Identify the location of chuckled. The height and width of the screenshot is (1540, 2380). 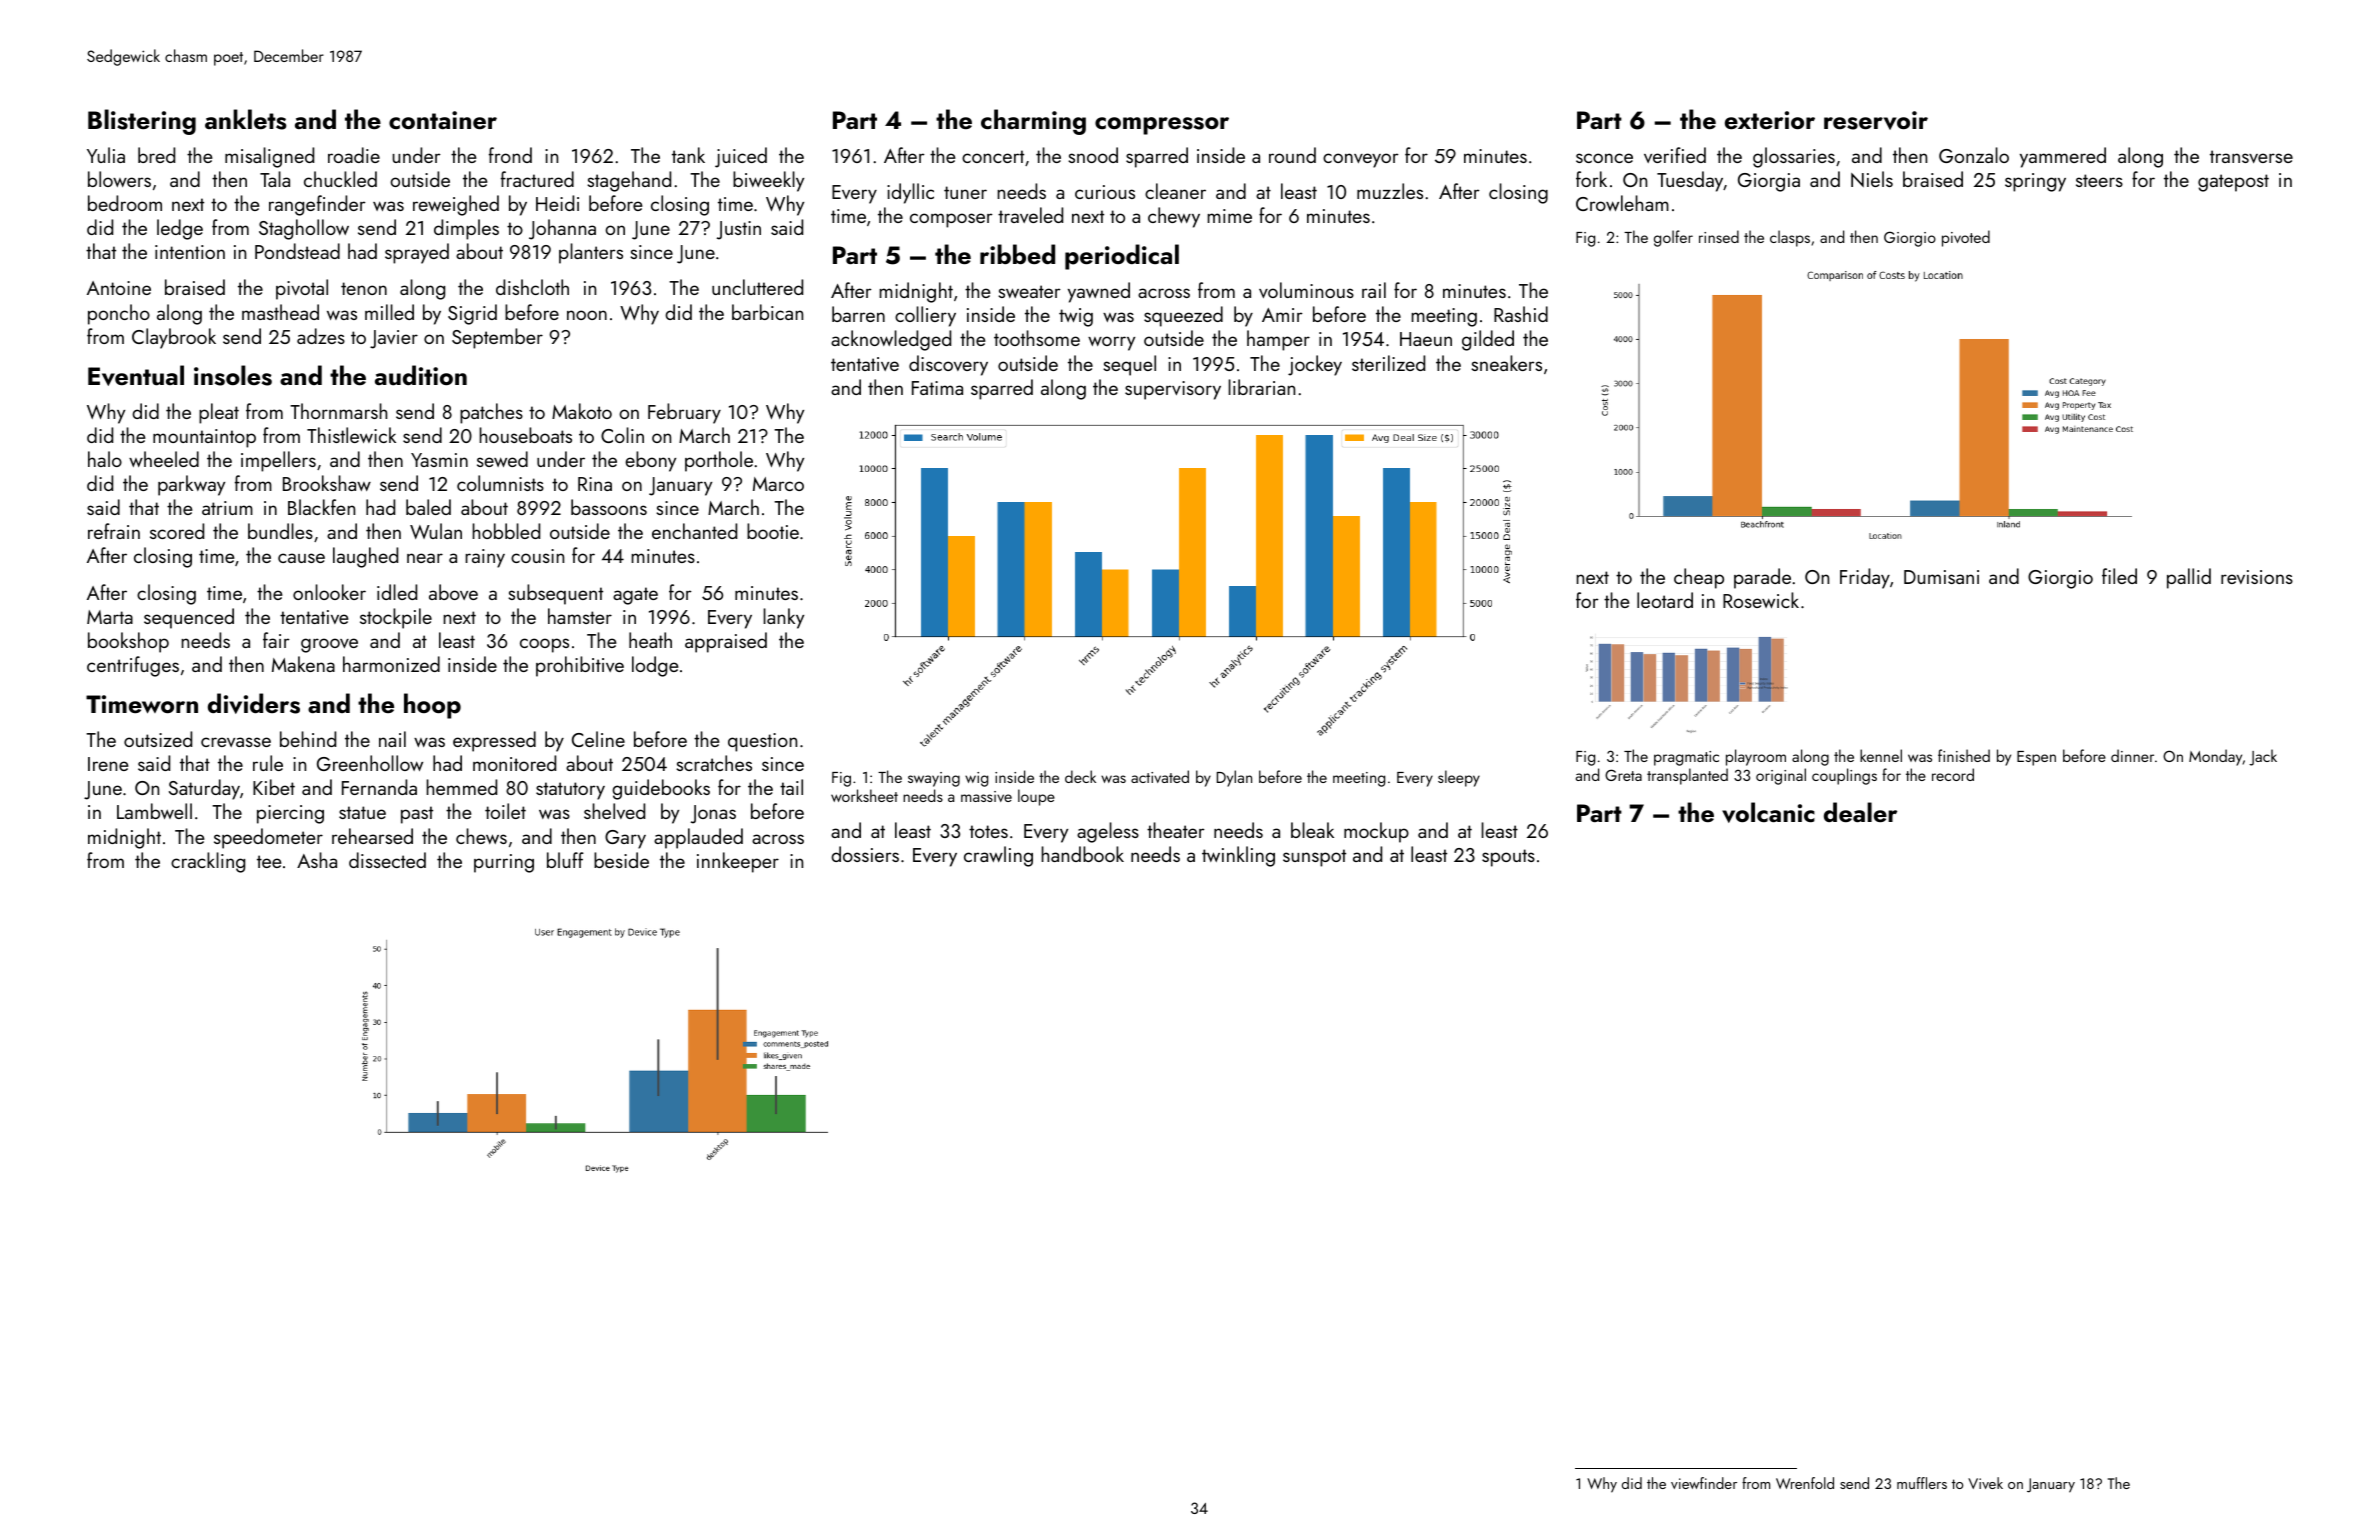
(340, 179).
